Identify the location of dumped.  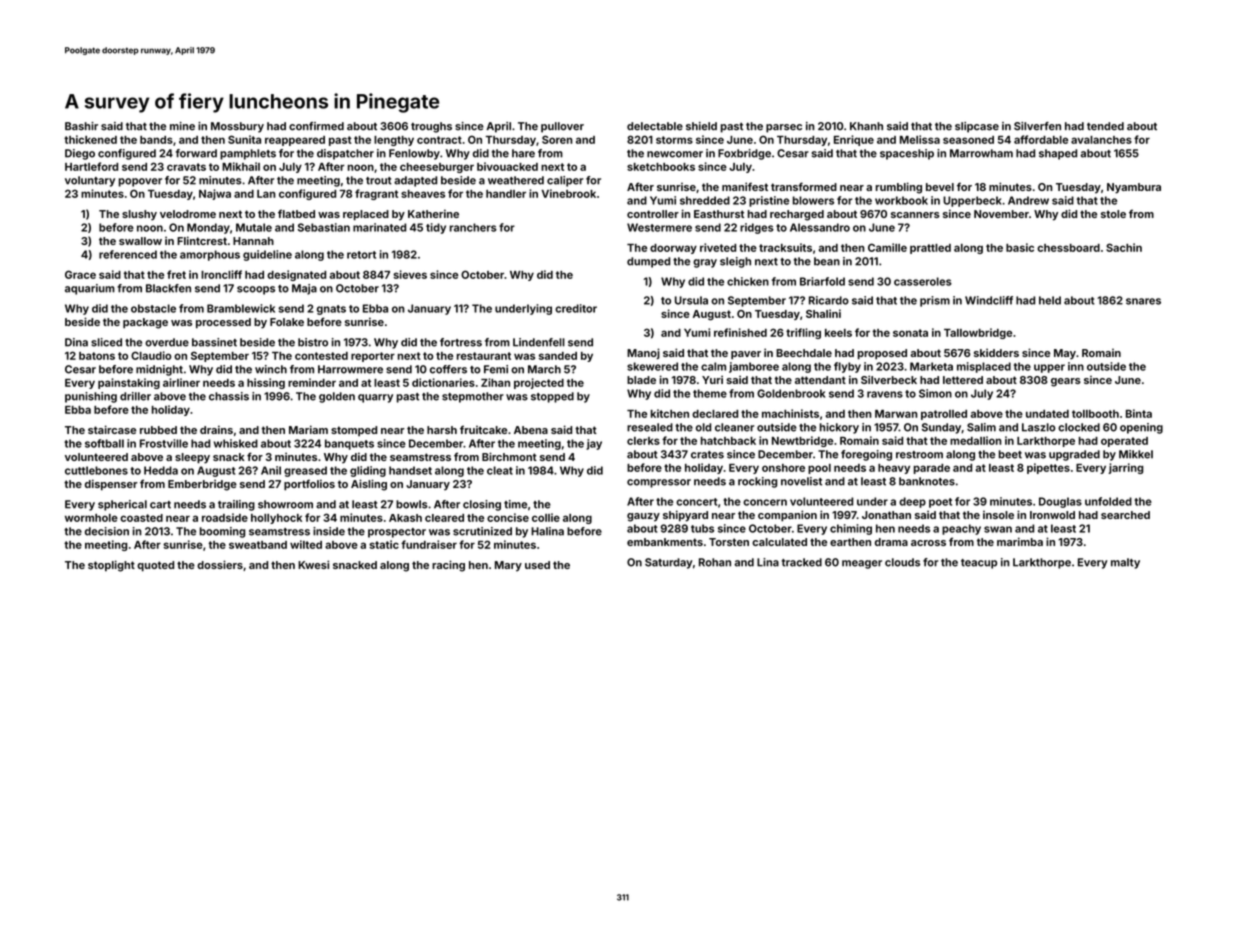
(648, 262).
